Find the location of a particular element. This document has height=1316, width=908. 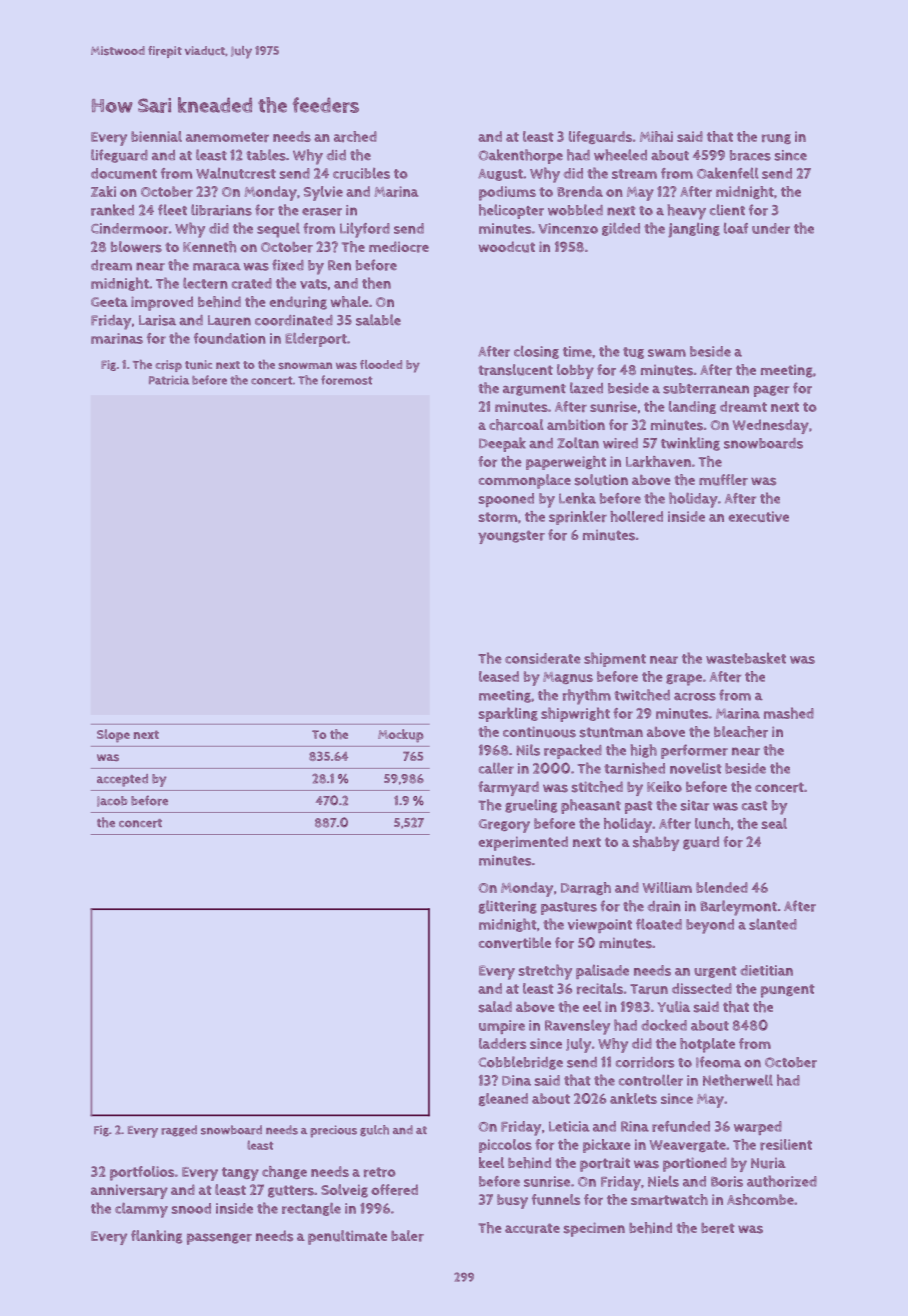

Geeta is located at coordinates (109, 302).
